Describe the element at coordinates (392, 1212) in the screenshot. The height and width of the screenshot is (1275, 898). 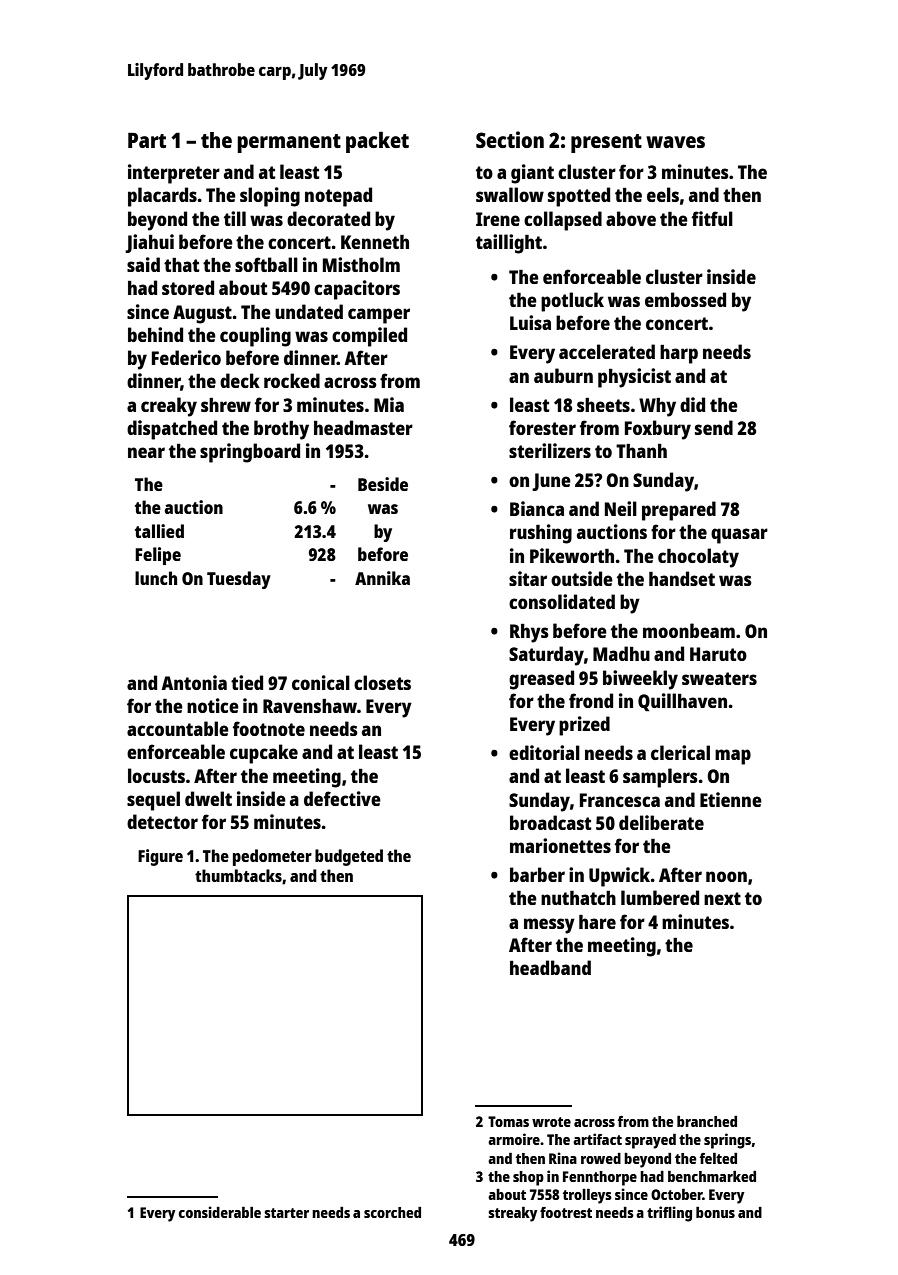
I see `scorched` at that location.
